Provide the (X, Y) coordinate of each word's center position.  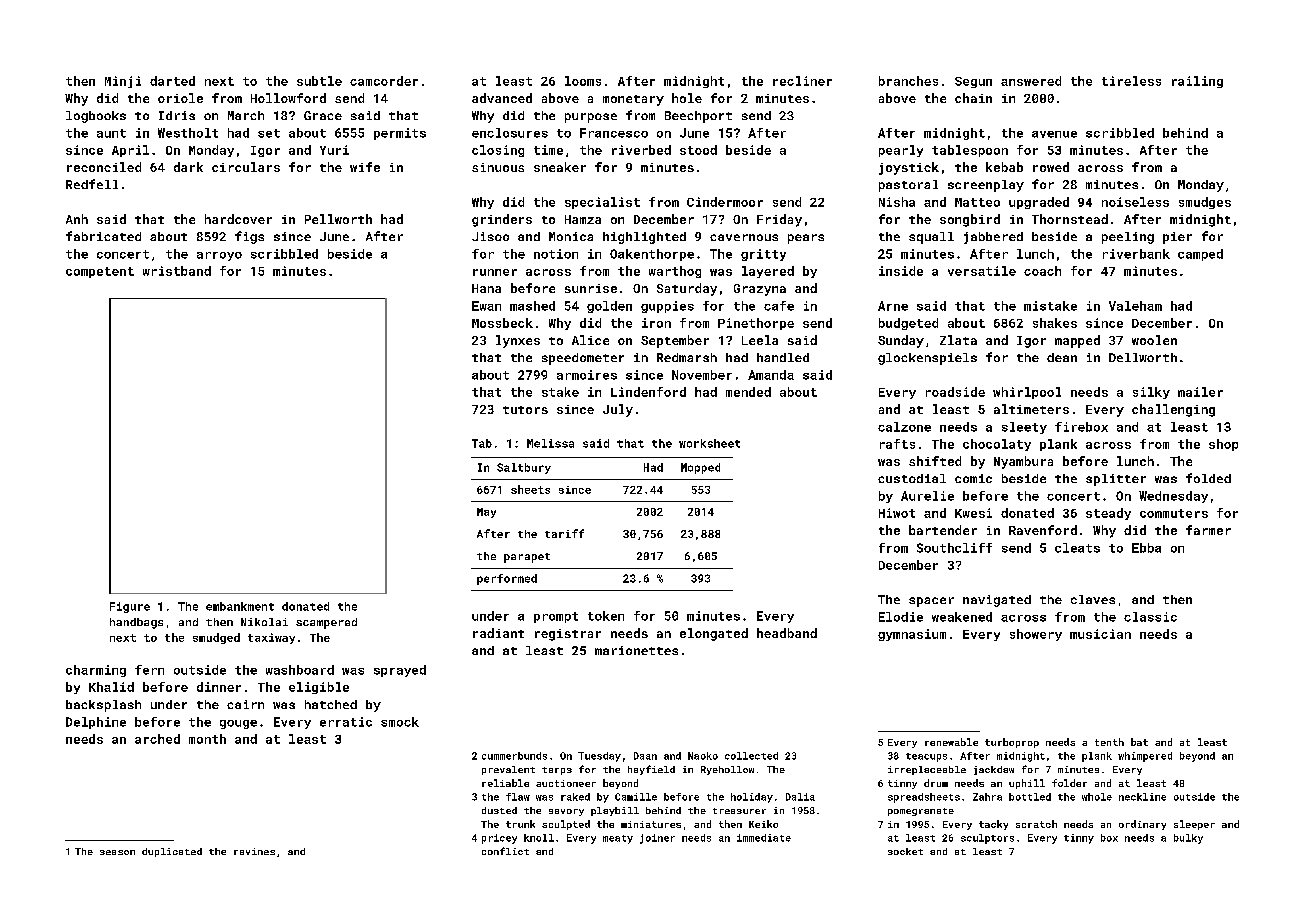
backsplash (103, 706)
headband (787, 633)
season (117, 852)
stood (698, 150)
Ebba (1146, 548)
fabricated (103, 236)
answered (1031, 81)
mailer (1200, 392)
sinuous (498, 167)
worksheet (709, 443)
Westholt (188, 133)
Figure (130, 607)
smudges (1205, 203)
